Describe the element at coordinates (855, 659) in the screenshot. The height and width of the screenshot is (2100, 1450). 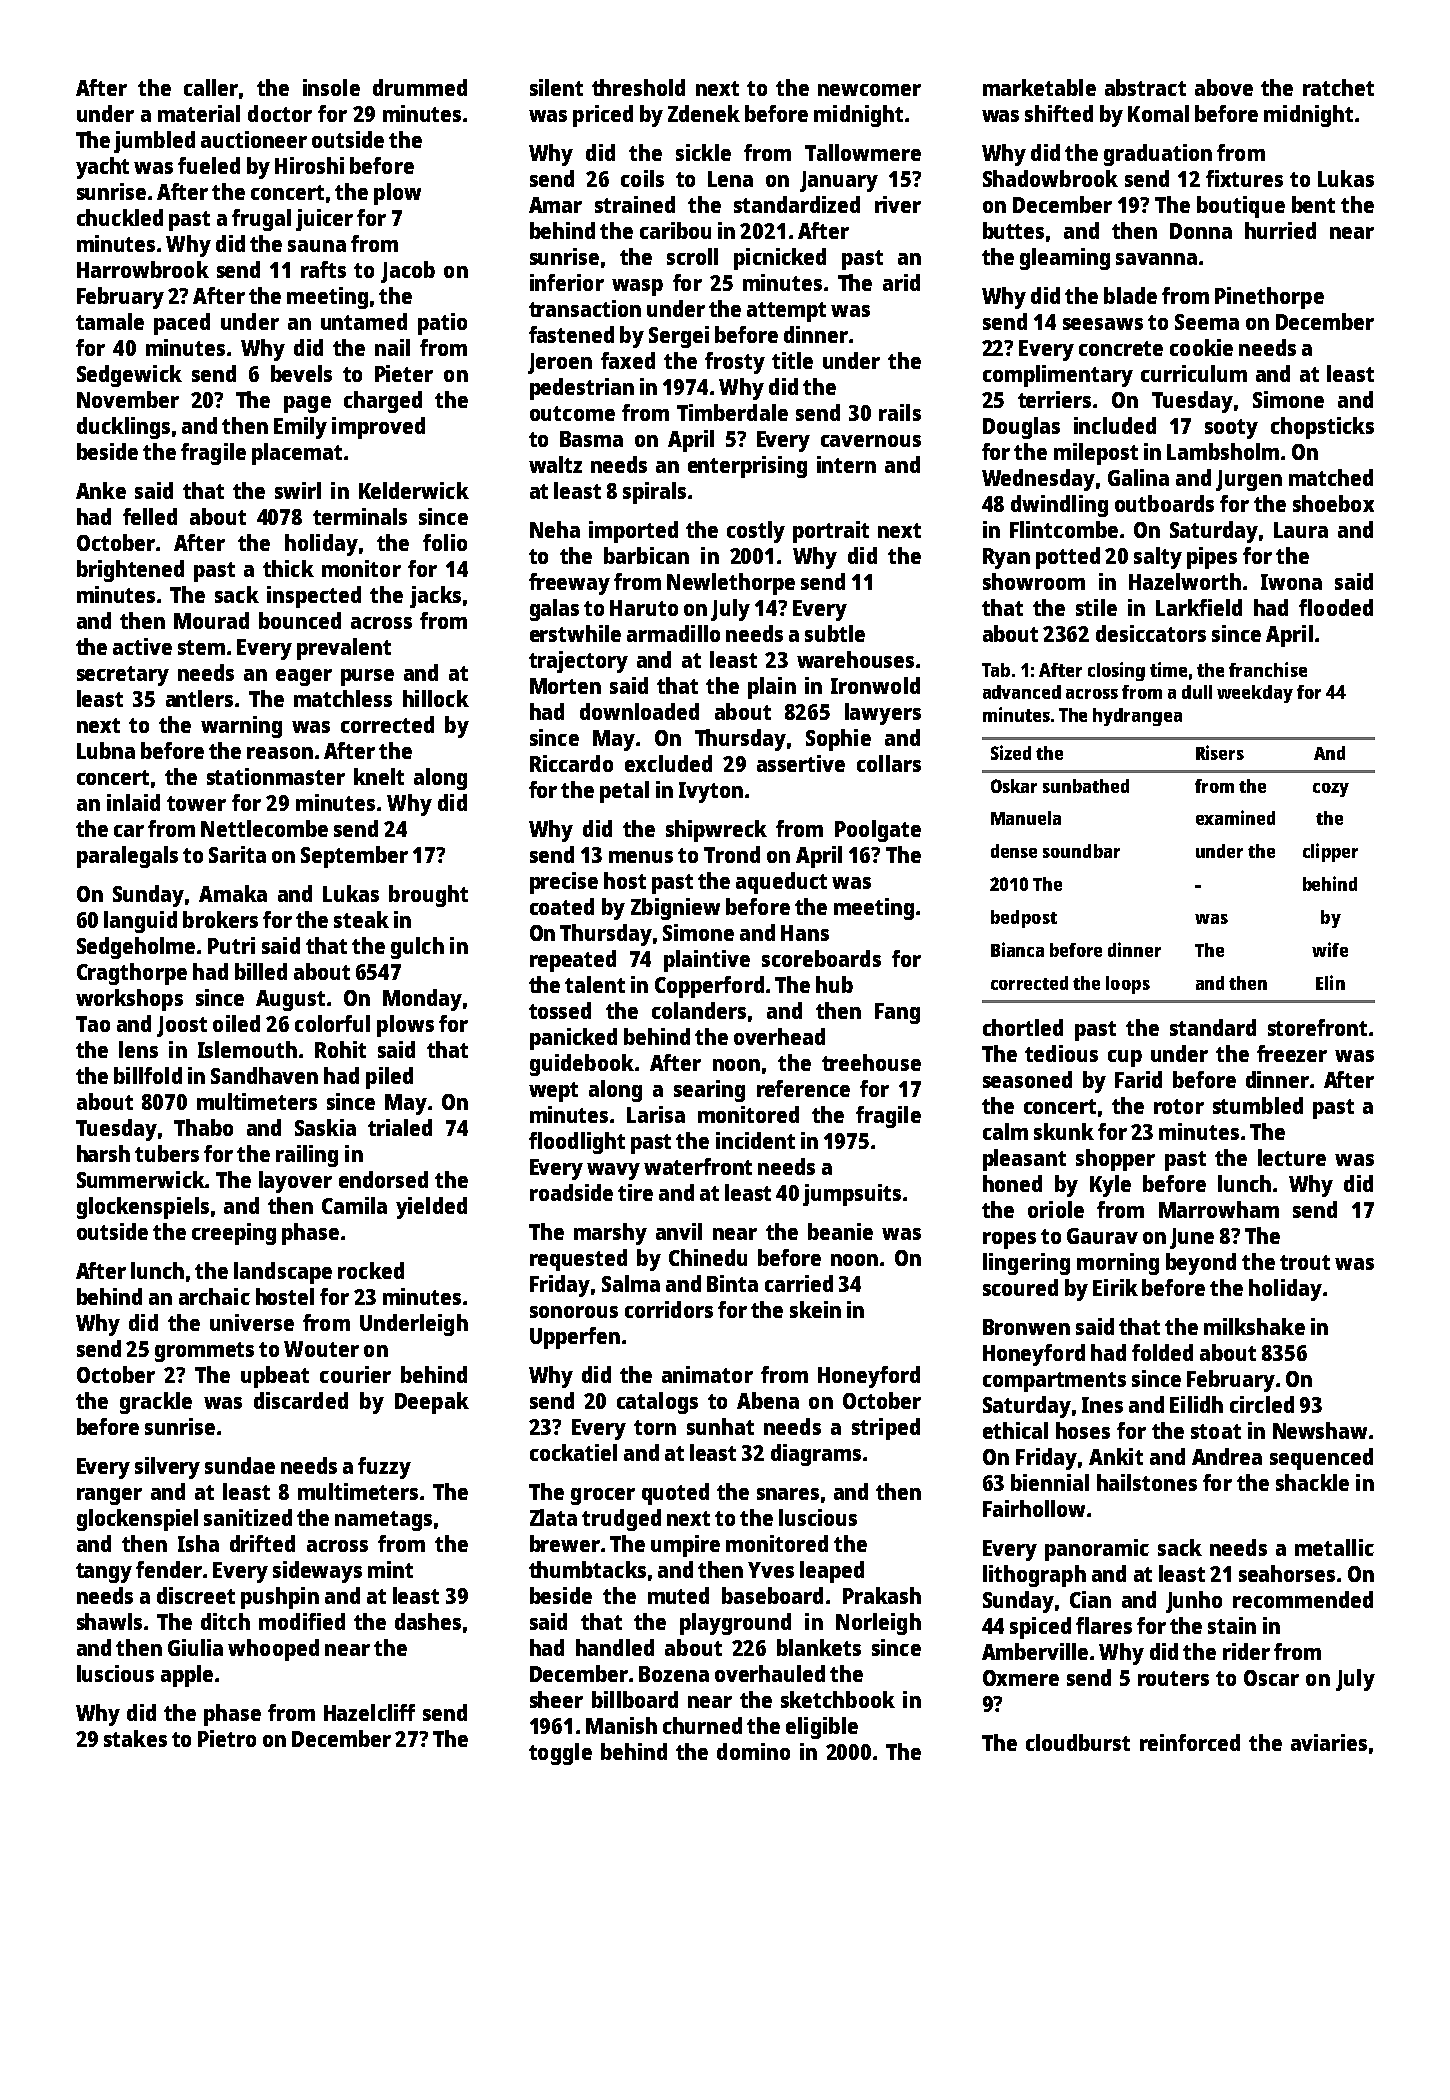
I see `warehouses` at that location.
